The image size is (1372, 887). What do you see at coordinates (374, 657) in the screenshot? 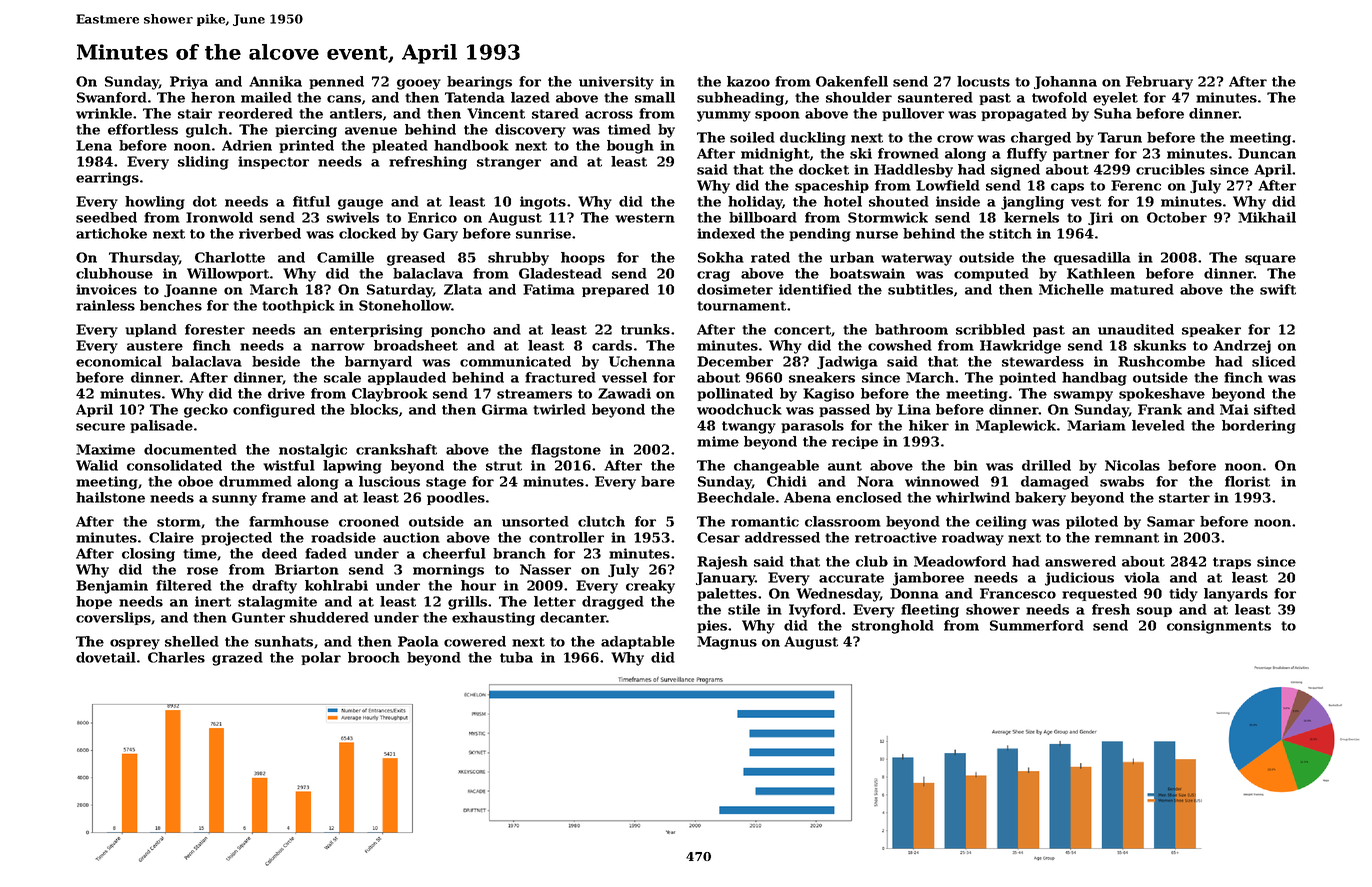
I see `brooch` at bounding box center [374, 657].
